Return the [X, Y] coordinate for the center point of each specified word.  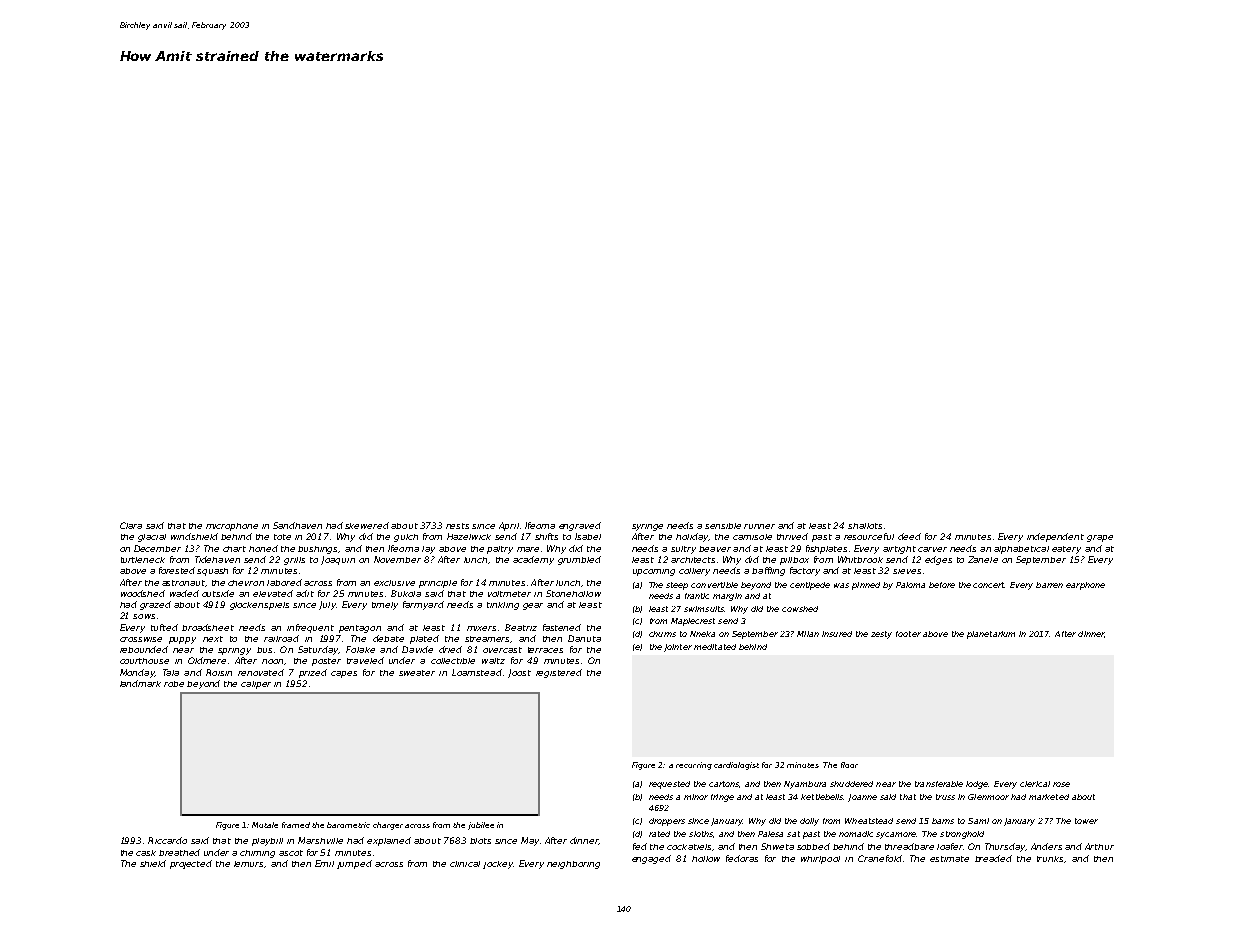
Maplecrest [693, 622]
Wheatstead [869, 821]
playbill [267, 842]
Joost [519, 673]
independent [1055, 537]
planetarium [991, 635]
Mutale [265, 825]
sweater [417, 673]
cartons [724, 784]
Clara [131, 525]
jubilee [481, 826]
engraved [580, 526]
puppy [182, 640]
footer [908, 634]
